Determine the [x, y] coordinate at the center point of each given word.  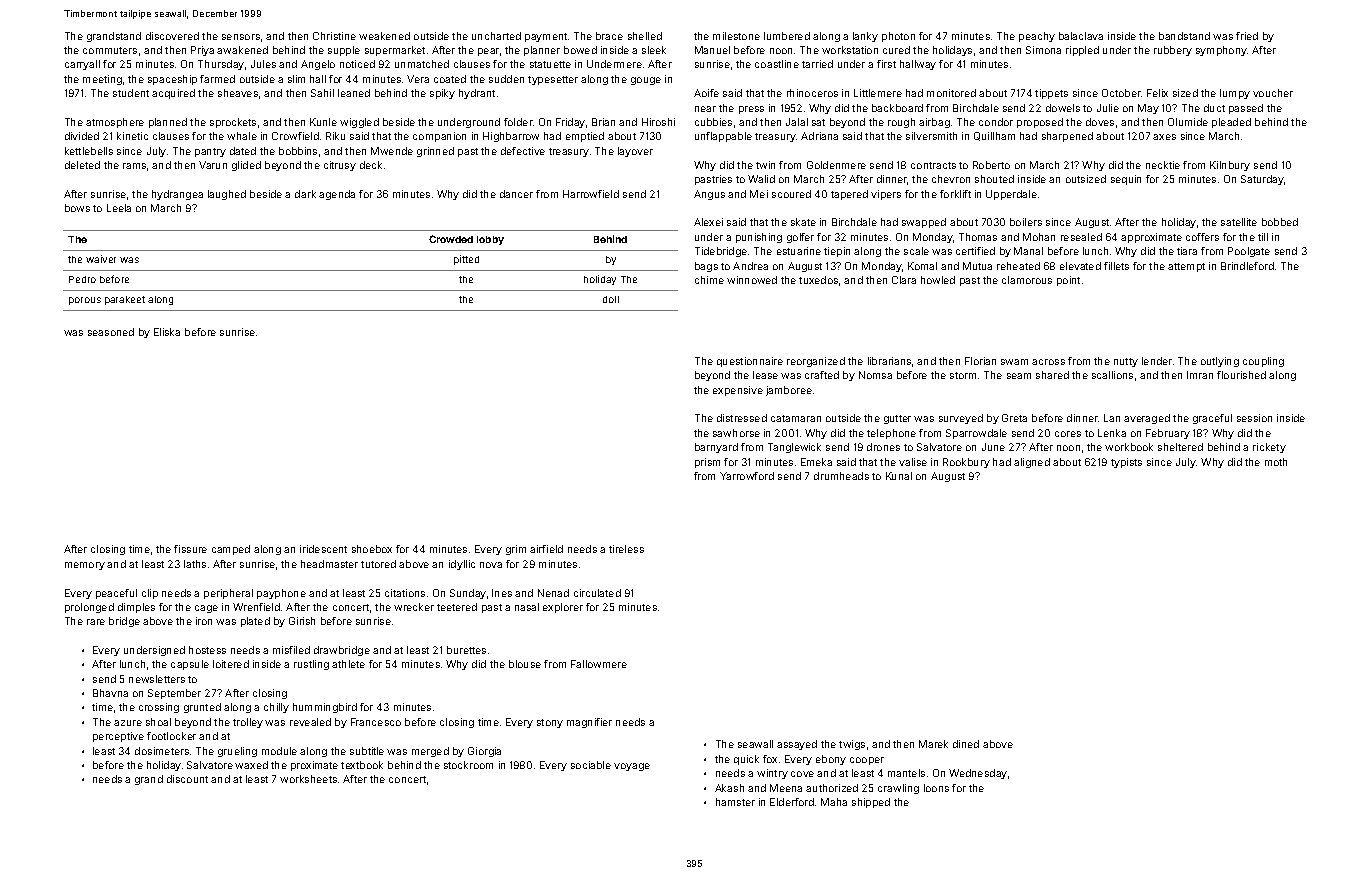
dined [966, 744]
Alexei [708, 222]
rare [96, 622]
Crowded [451, 239]
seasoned [111, 332]
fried [1247, 36]
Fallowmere [599, 664]
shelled [645, 36]
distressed [742, 418]
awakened [242, 50]
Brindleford [1247, 266]
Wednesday [978, 774]
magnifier [589, 723]
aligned [1032, 463]
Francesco [376, 722]
